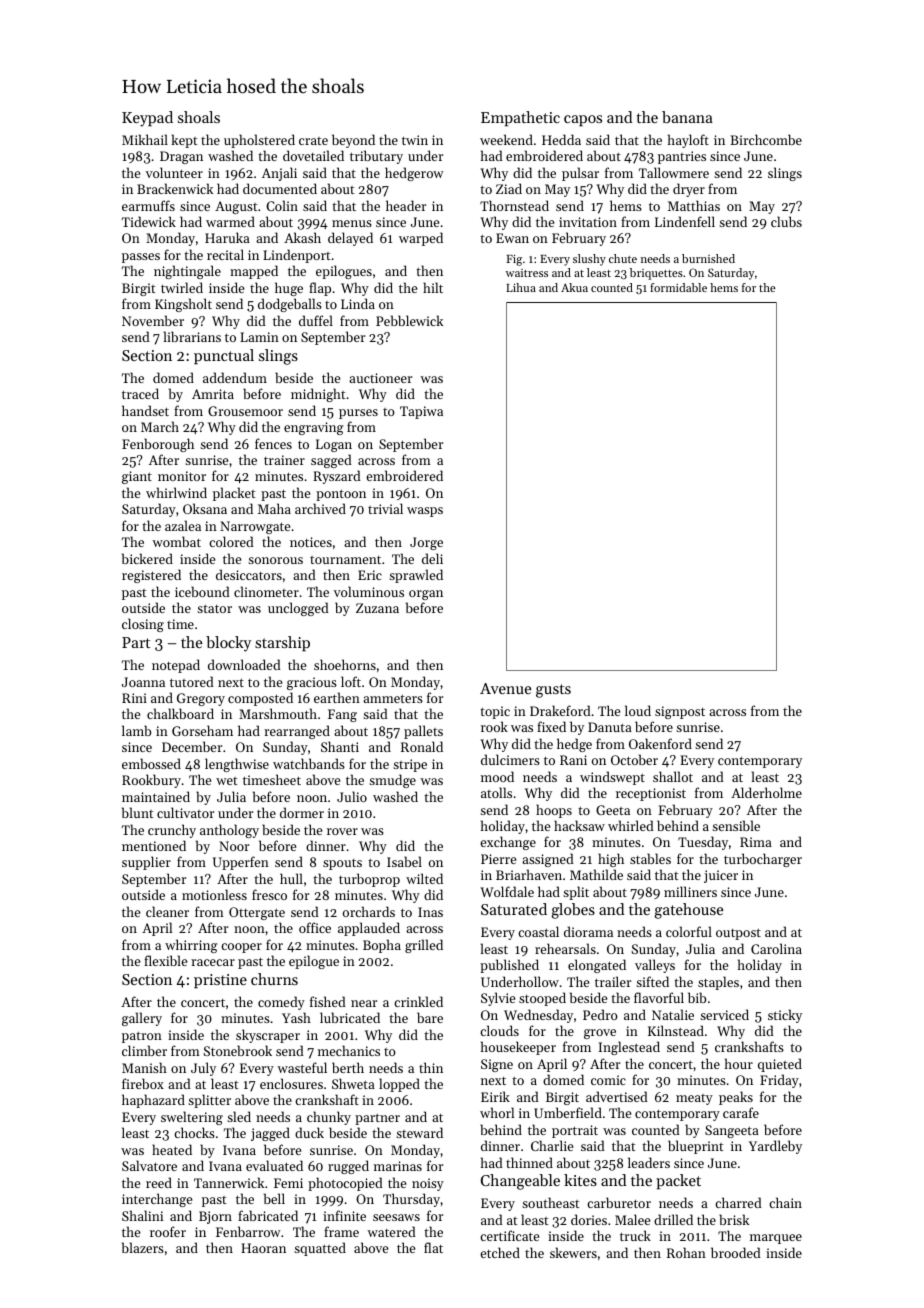 The width and height of the screenshot is (924, 1308). I want to click on Mikhail, so click(145, 139).
